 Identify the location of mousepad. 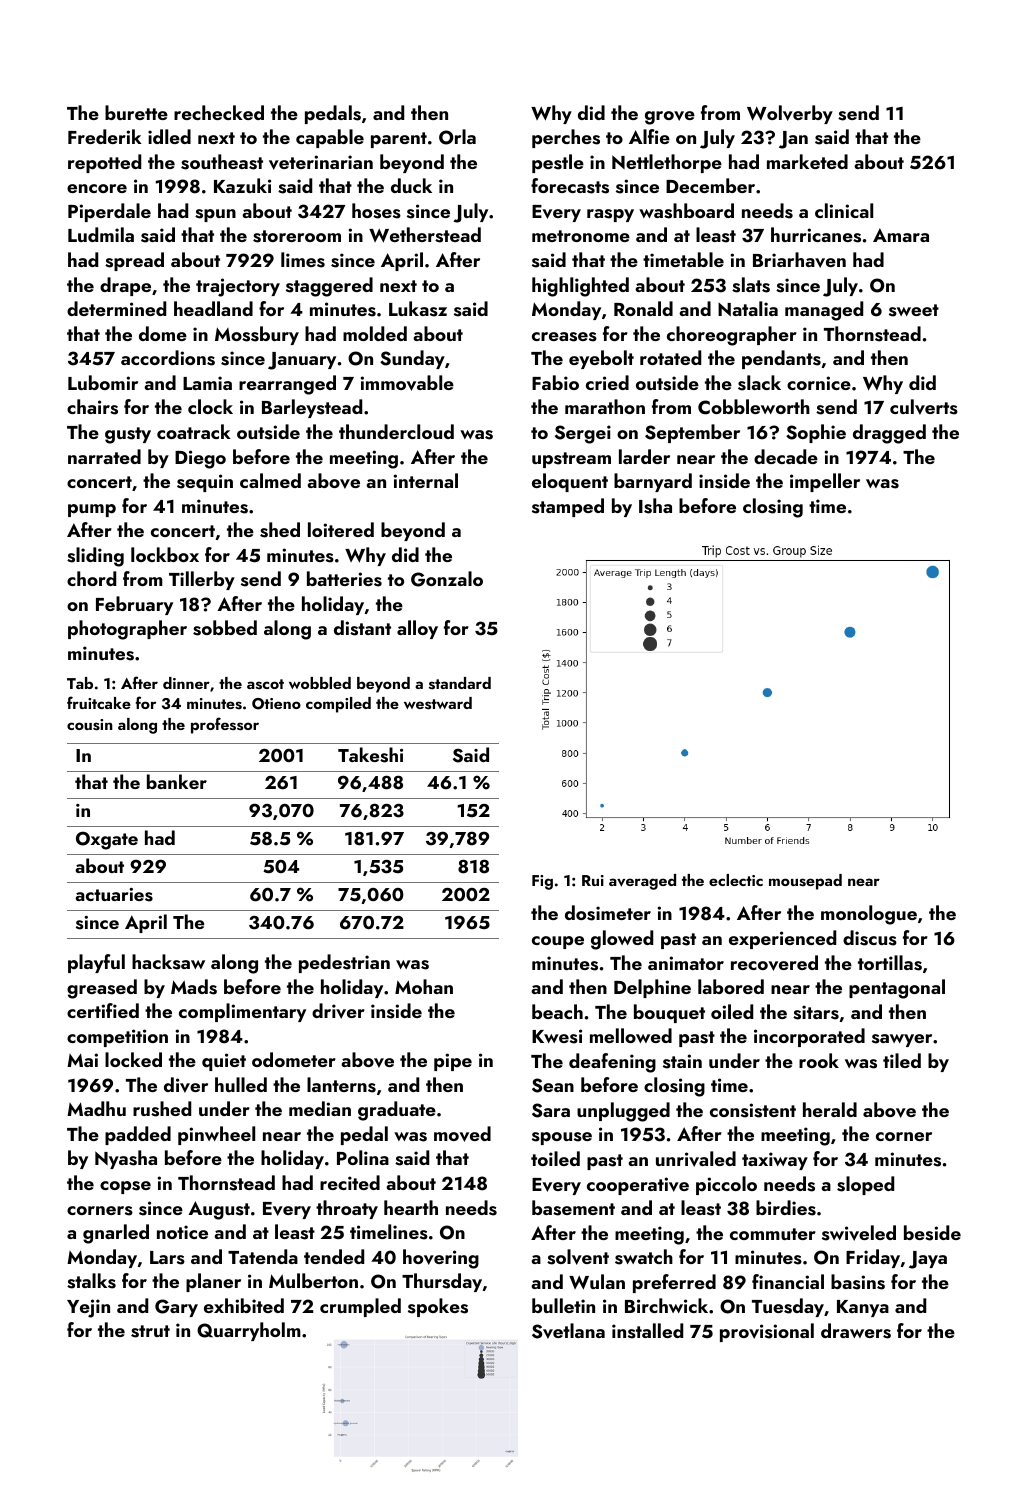
(805, 882).
